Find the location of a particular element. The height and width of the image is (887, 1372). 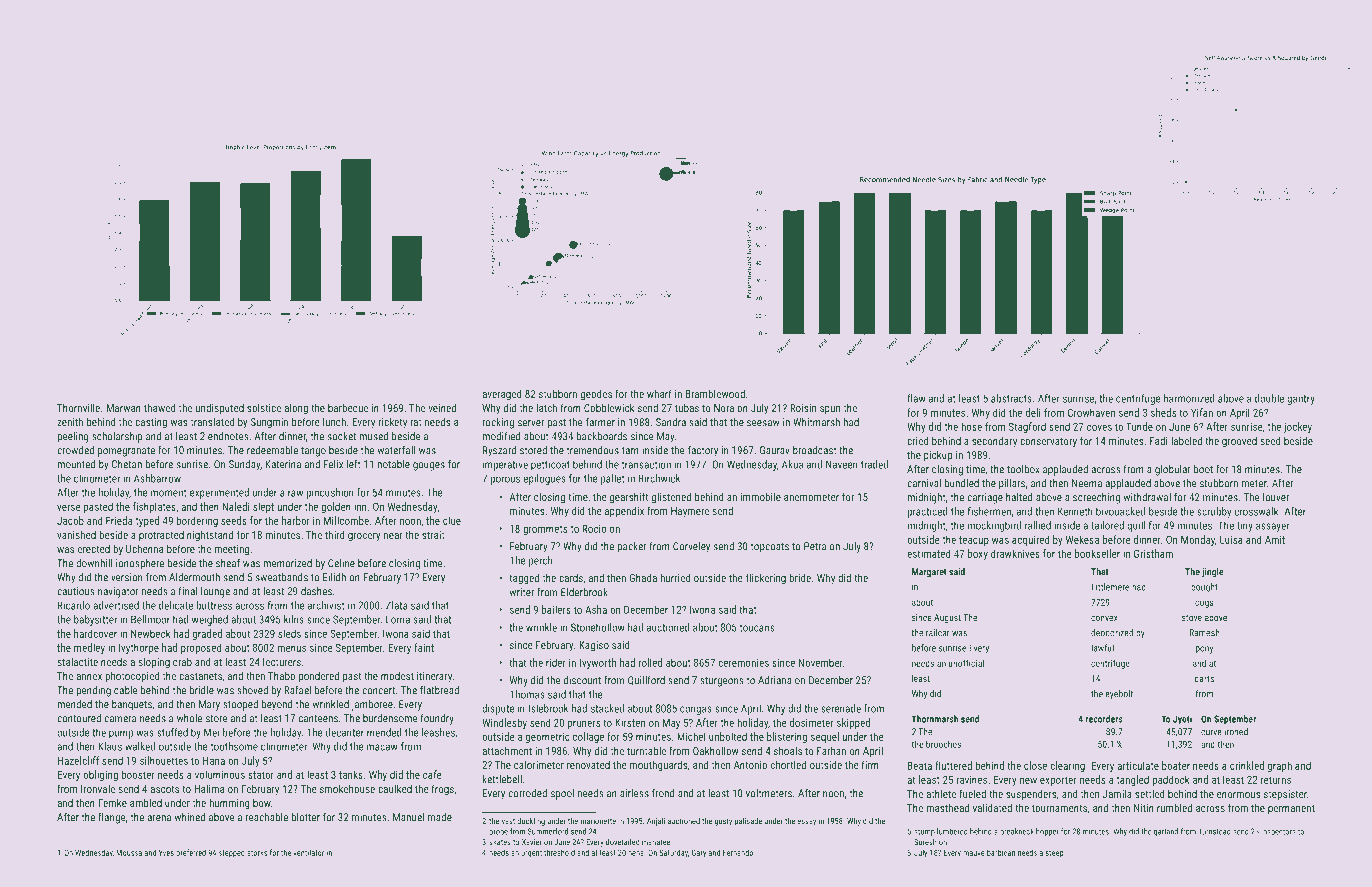

Hazelcliff is located at coordinates (78, 760).
